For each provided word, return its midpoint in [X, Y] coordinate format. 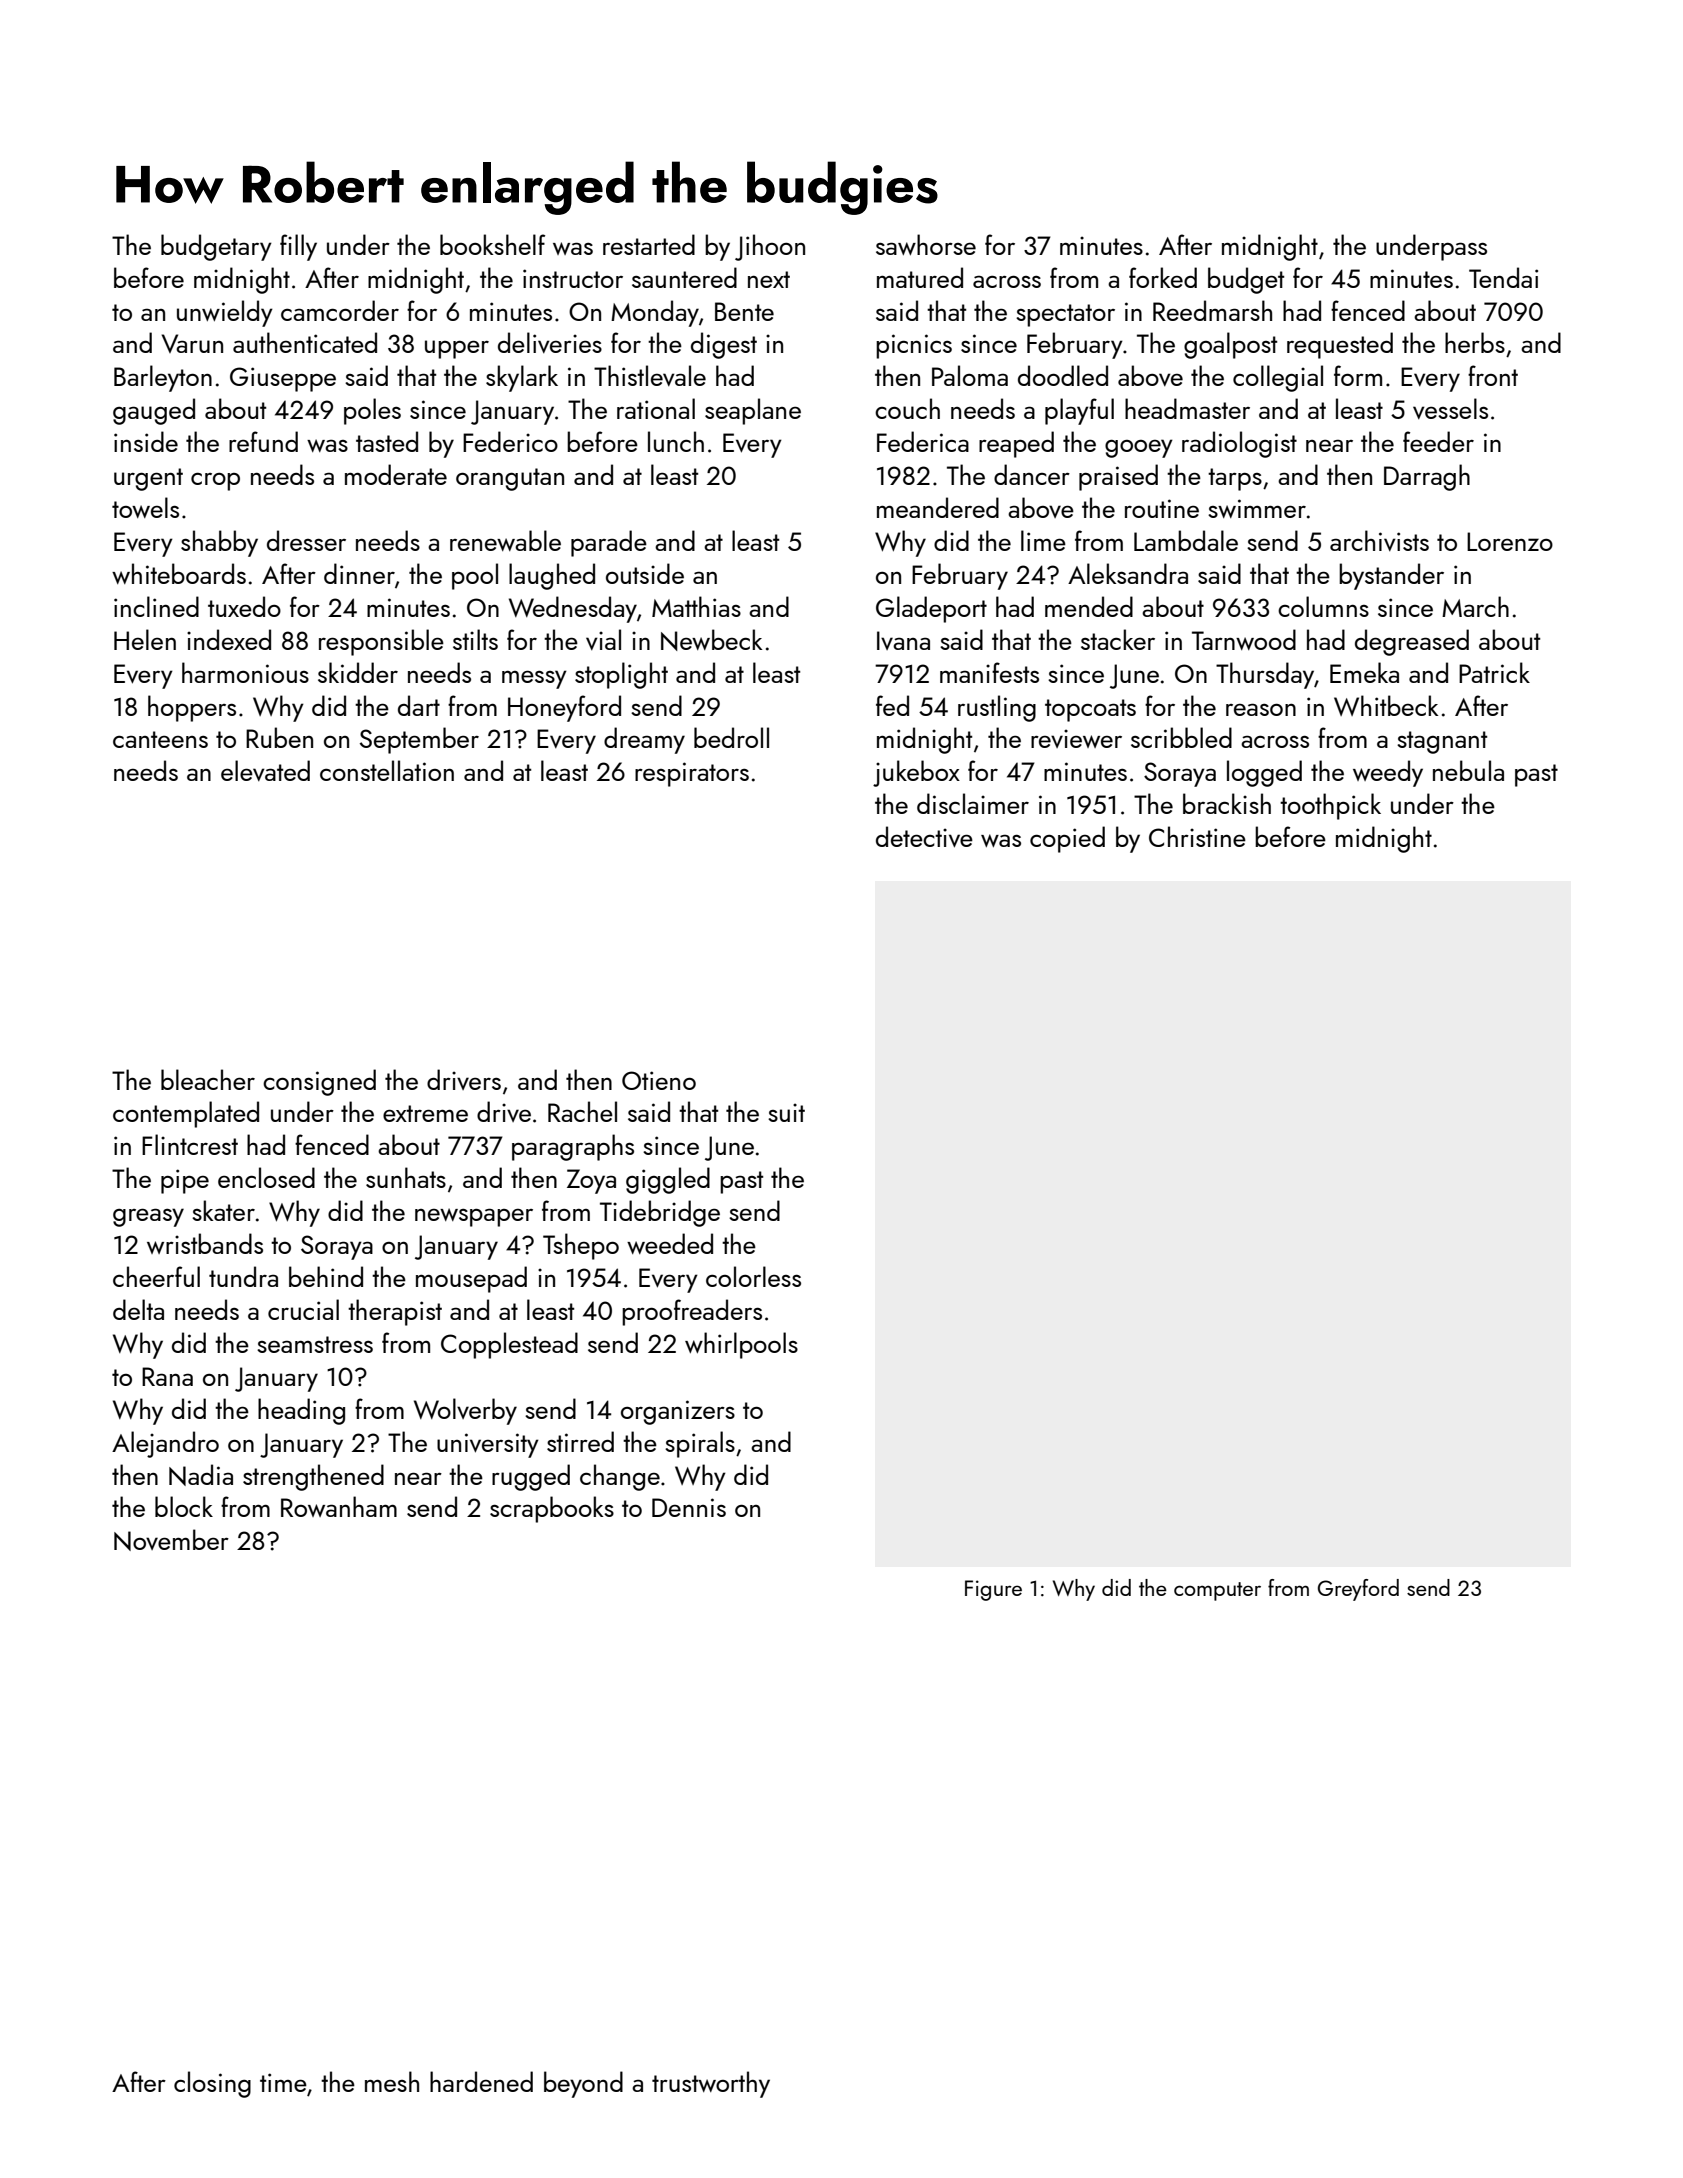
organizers [678, 1412]
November [171, 1540]
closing [212, 2084]
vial [603, 639]
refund [263, 441]
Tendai [1503, 277]
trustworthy [711, 2084]
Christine [1197, 836]
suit [786, 1112]
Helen [145, 639]
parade [609, 543]
